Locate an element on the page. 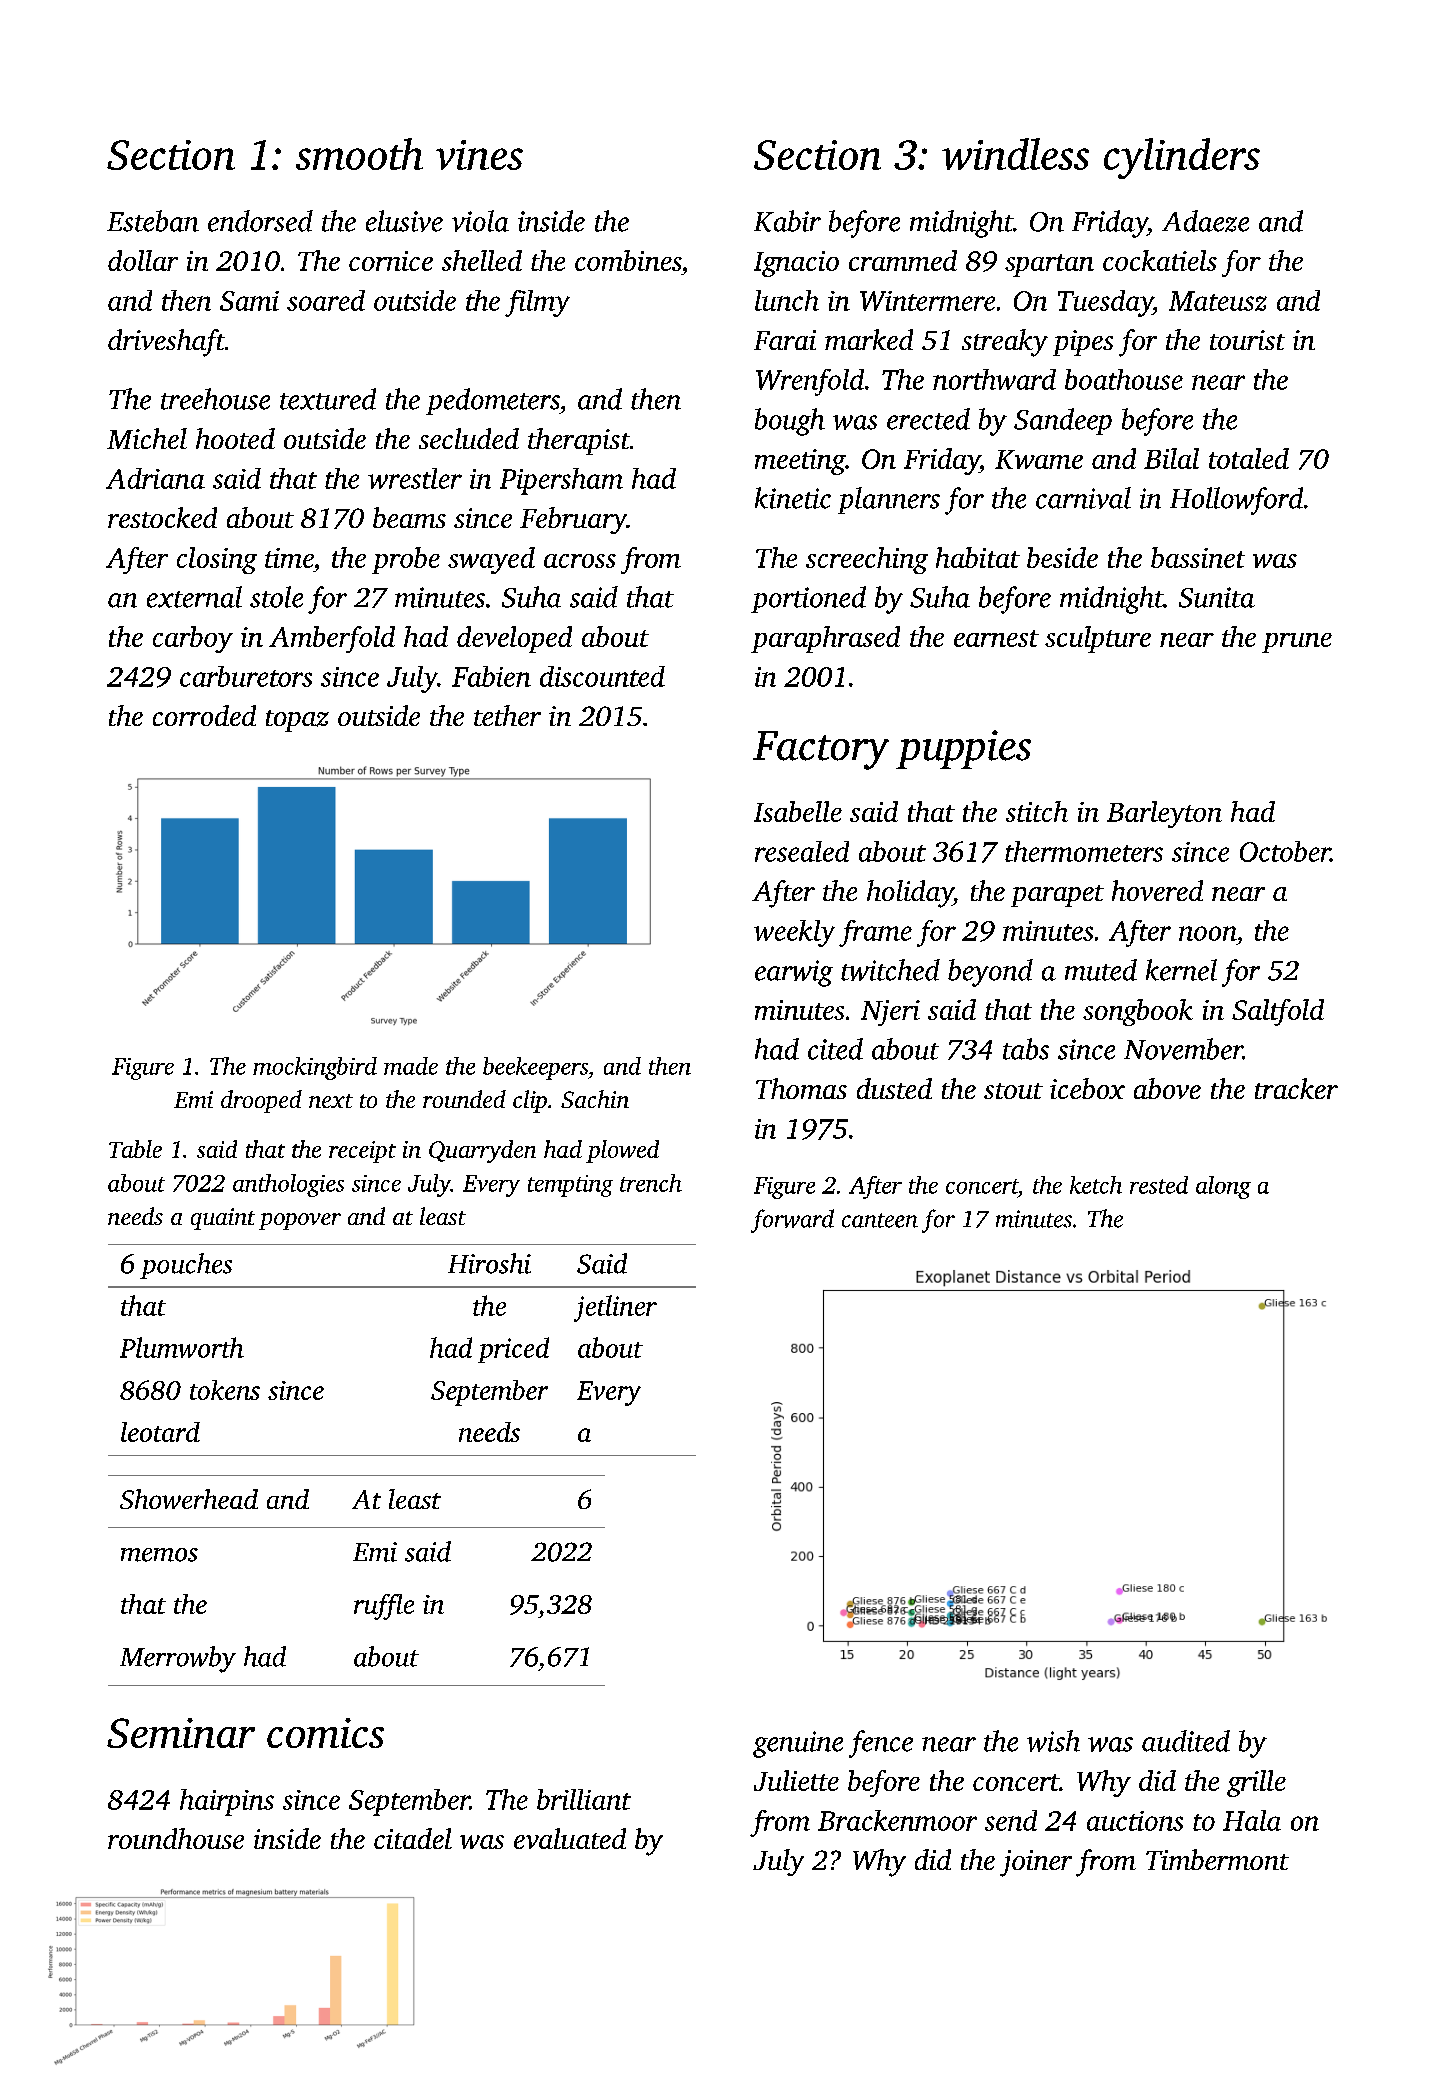 This document has width=1450, height=2100. smooth is located at coordinates (359, 154).
